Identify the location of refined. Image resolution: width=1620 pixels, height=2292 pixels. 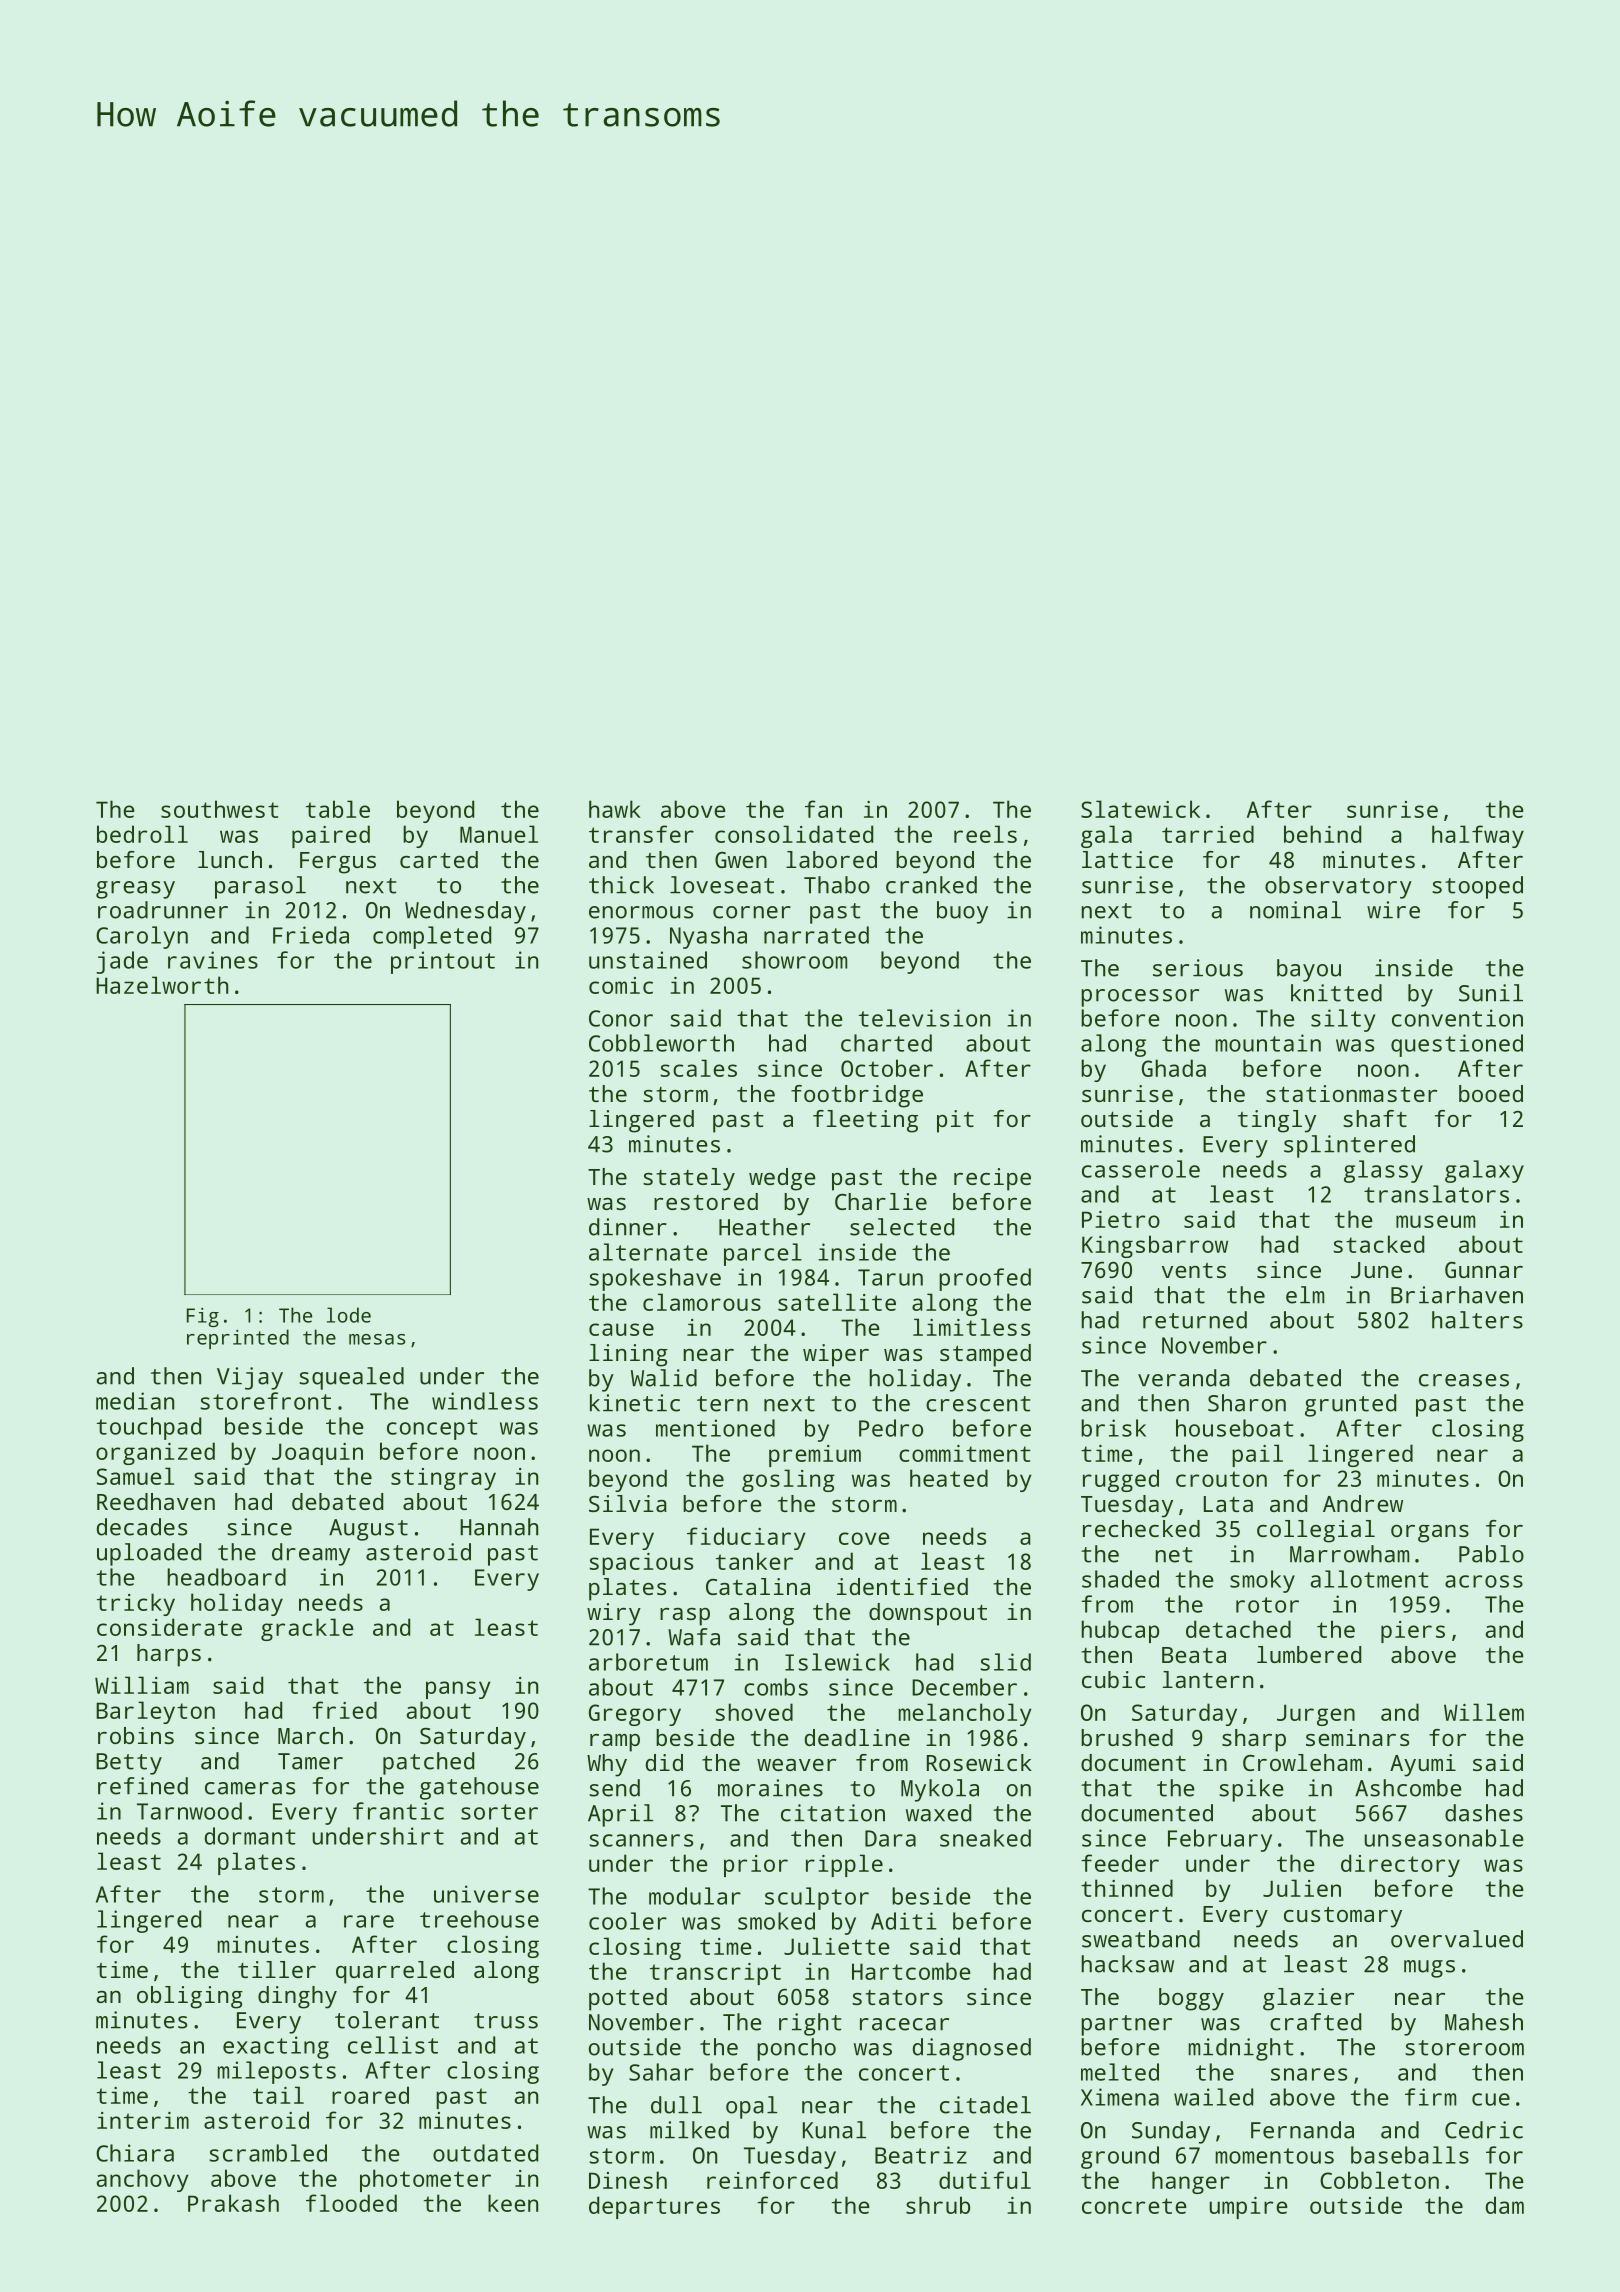
(143, 1786).
